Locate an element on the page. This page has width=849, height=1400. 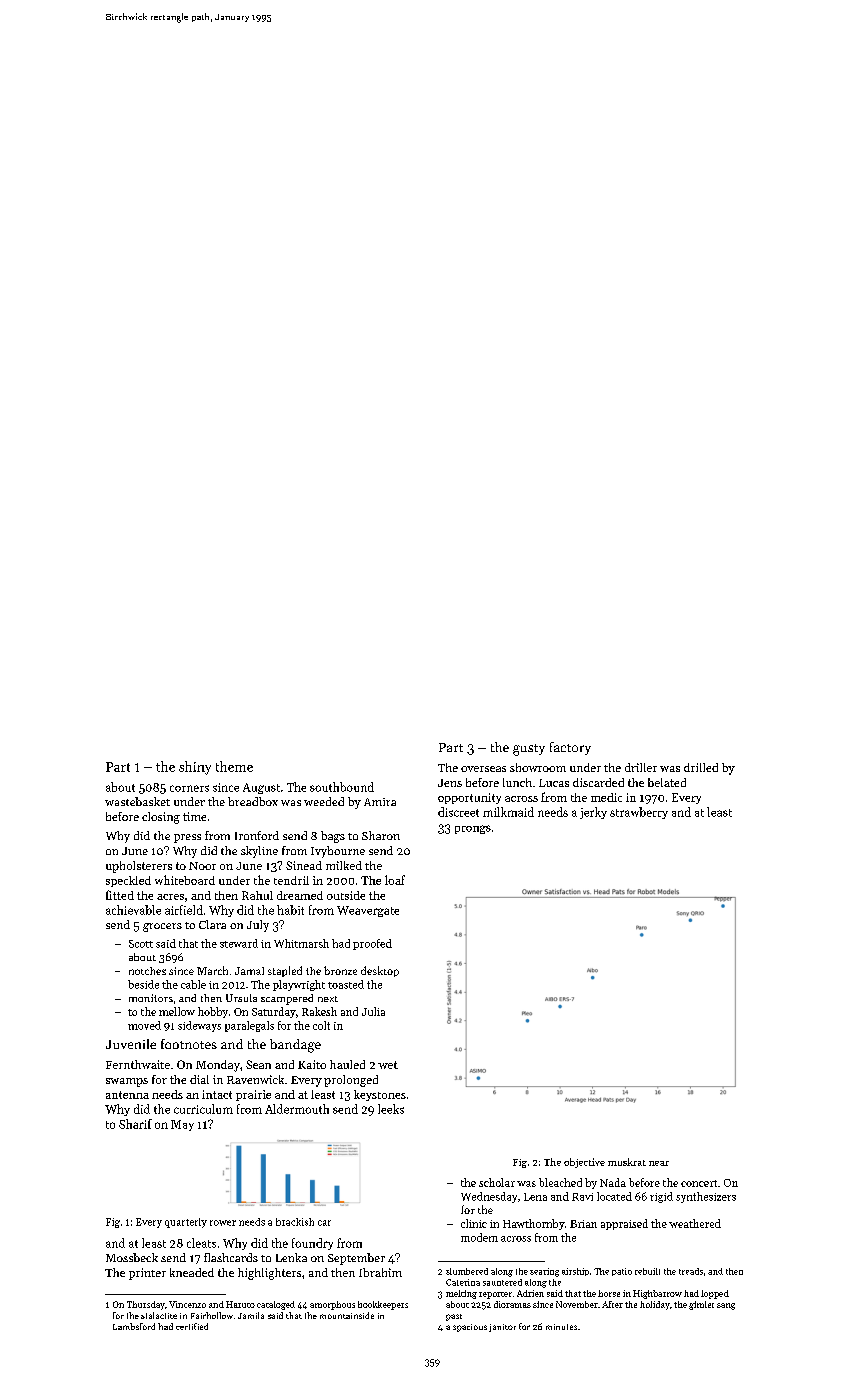
Sharon is located at coordinates (381, 835).
